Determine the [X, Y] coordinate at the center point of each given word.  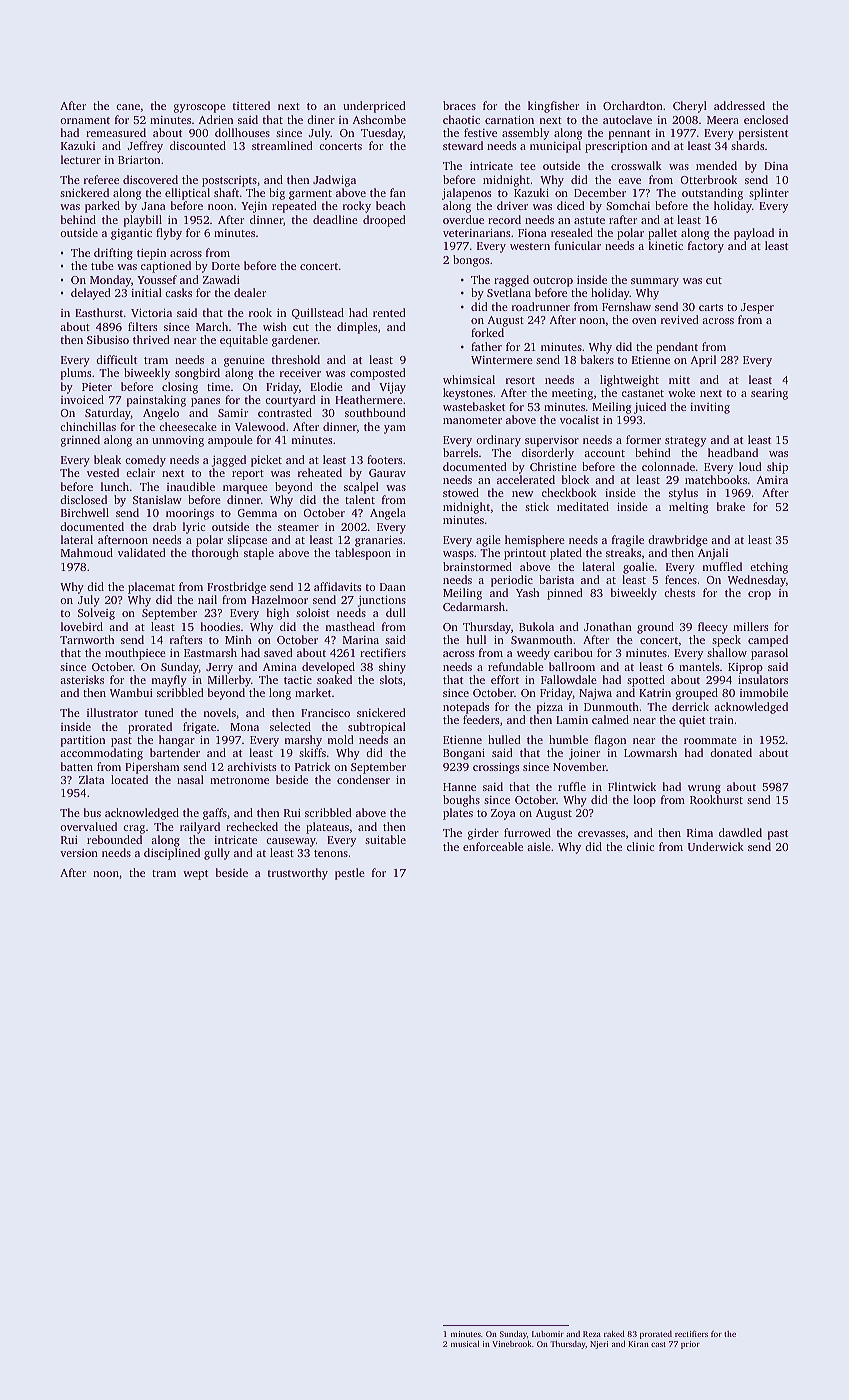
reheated [320, 472]
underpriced [374, 107]
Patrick [313, 766]
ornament [85, 120]
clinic [640, 846]
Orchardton [633, 105]
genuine [244, 361]
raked [614, 1333]
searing [769, 394]
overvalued [88, 826]
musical [465, 1343]
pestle [350, 874]
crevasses [601, 834]
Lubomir [548, 1334]
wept [195, 875]
